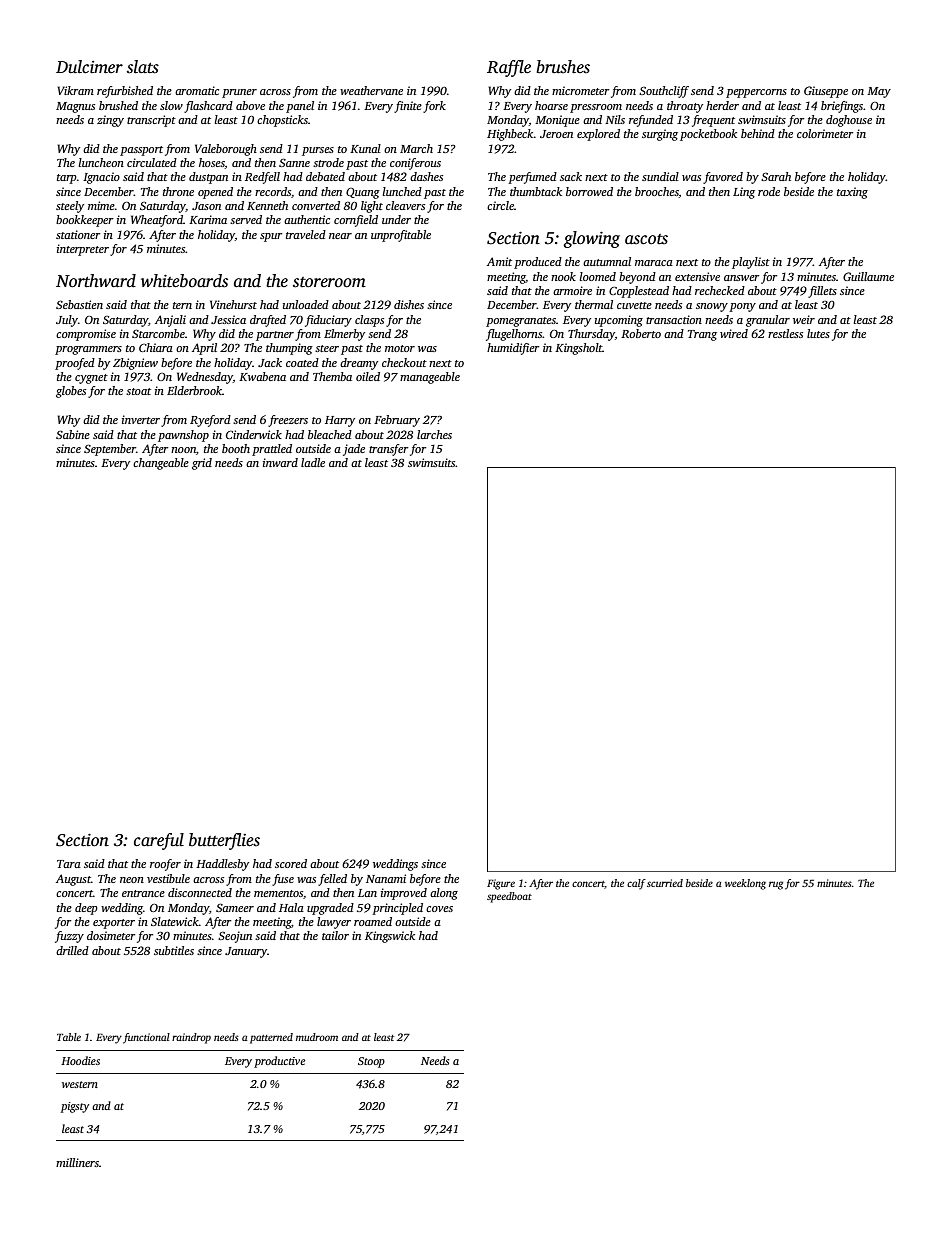 The width and height of the screenshot is (952, 1233). Describe the element at coordinates (389, 450) in the screenshot. I see `transfer` at that location.
